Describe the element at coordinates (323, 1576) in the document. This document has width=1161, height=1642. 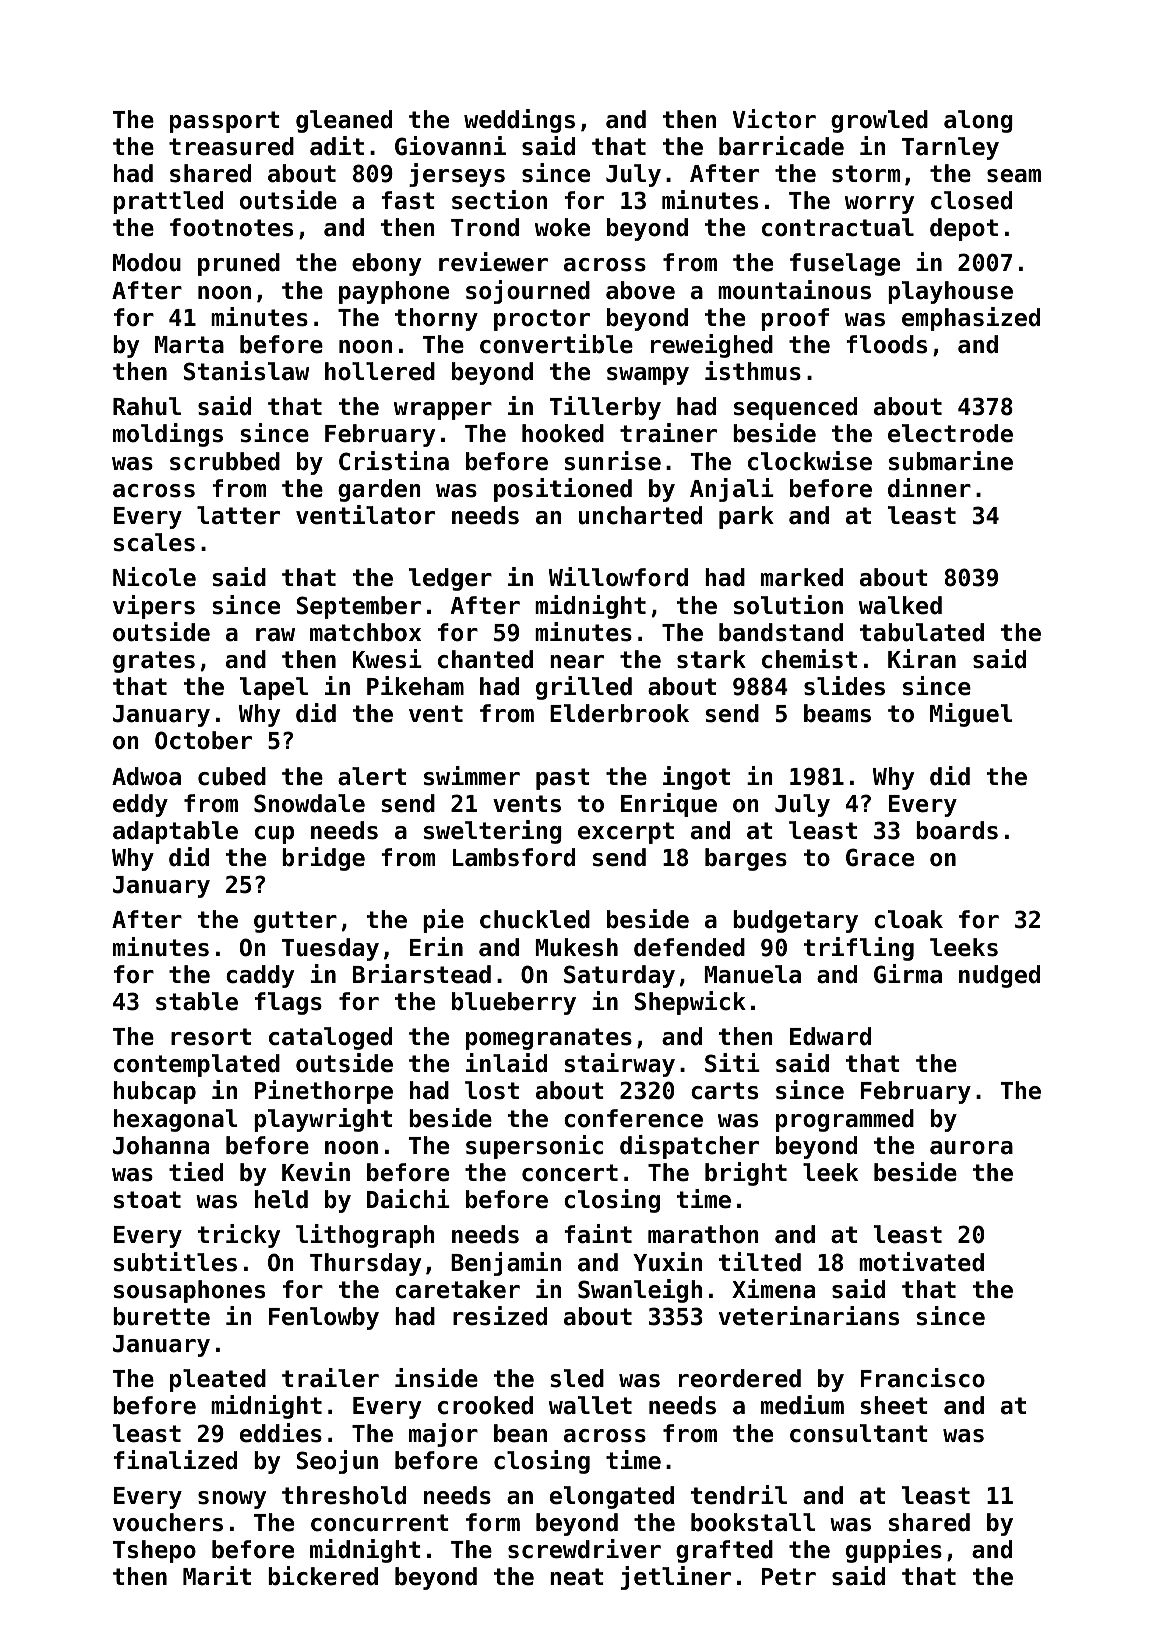
I see `bickered` at that location.
